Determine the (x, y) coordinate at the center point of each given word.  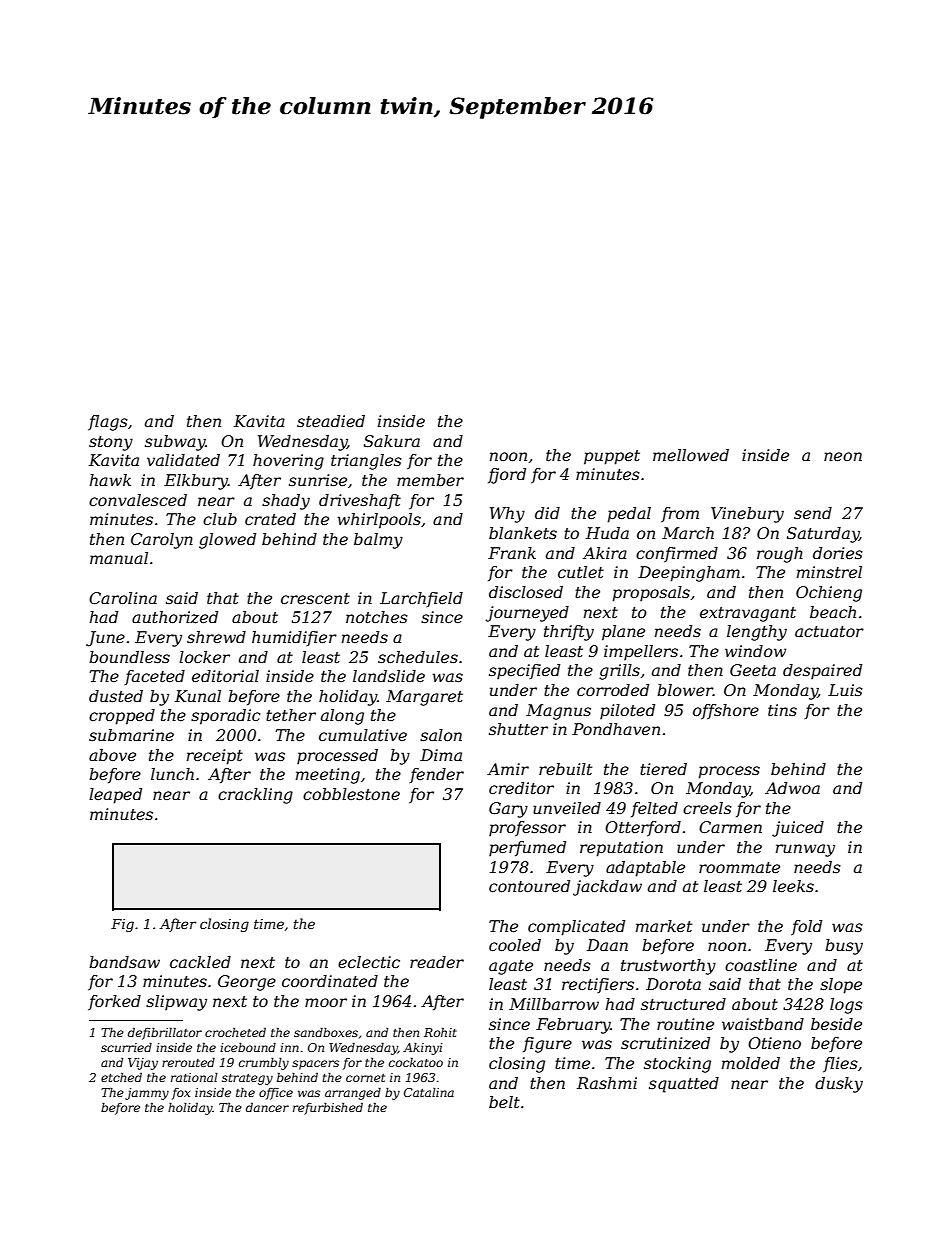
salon (441, 735)
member (430, 480)
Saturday (823, 535)
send (813, 513)
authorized (175, 617)
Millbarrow (554, 1004)
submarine (131, 735)
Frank (512, 553)
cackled (200, 962)
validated (183, 460)
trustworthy (668, 967)
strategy (247, 1079)
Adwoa (792, 788)
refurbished (328, 1109)
